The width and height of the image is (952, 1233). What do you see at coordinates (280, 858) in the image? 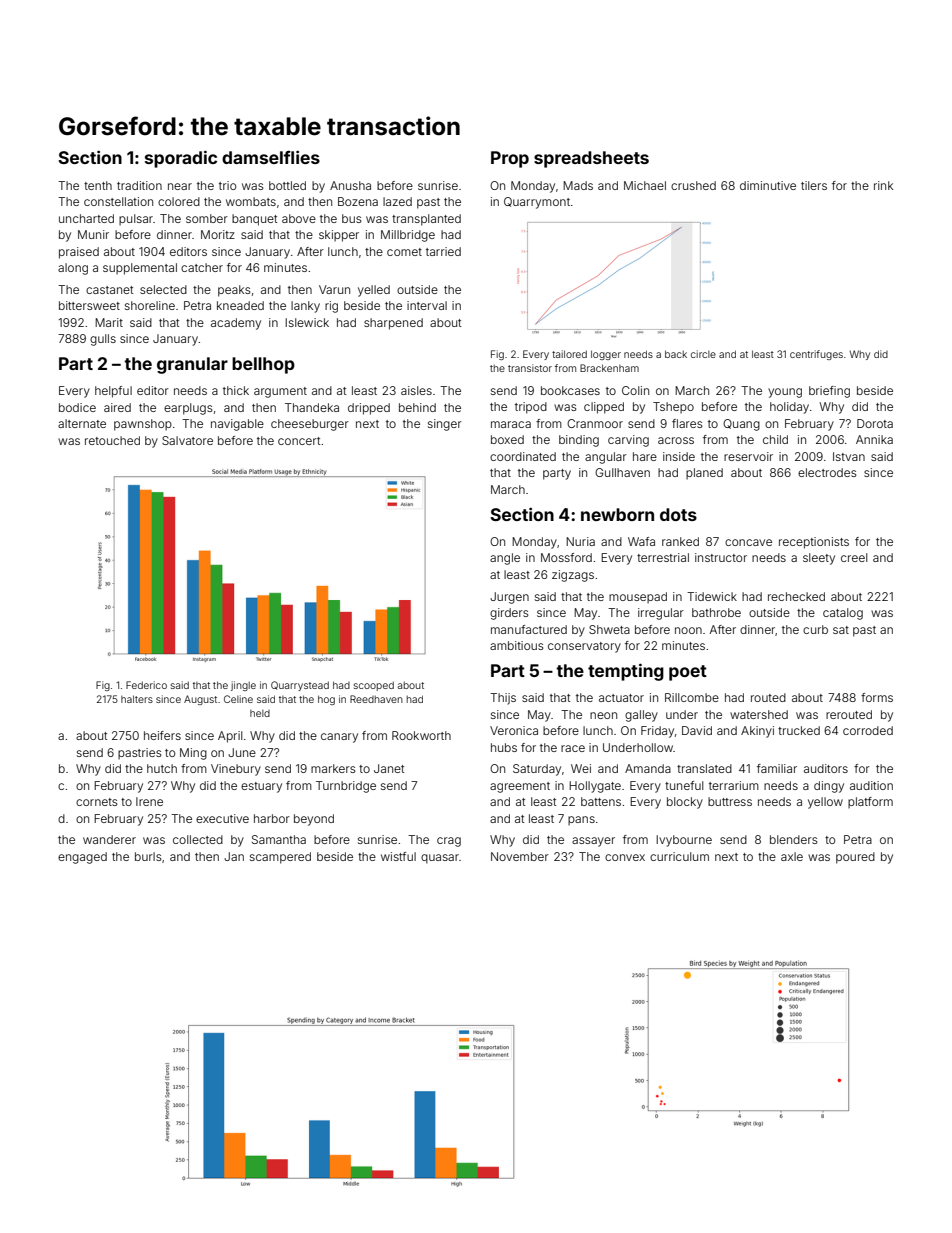
I see `scampered` at bounding box center [280, 858].
